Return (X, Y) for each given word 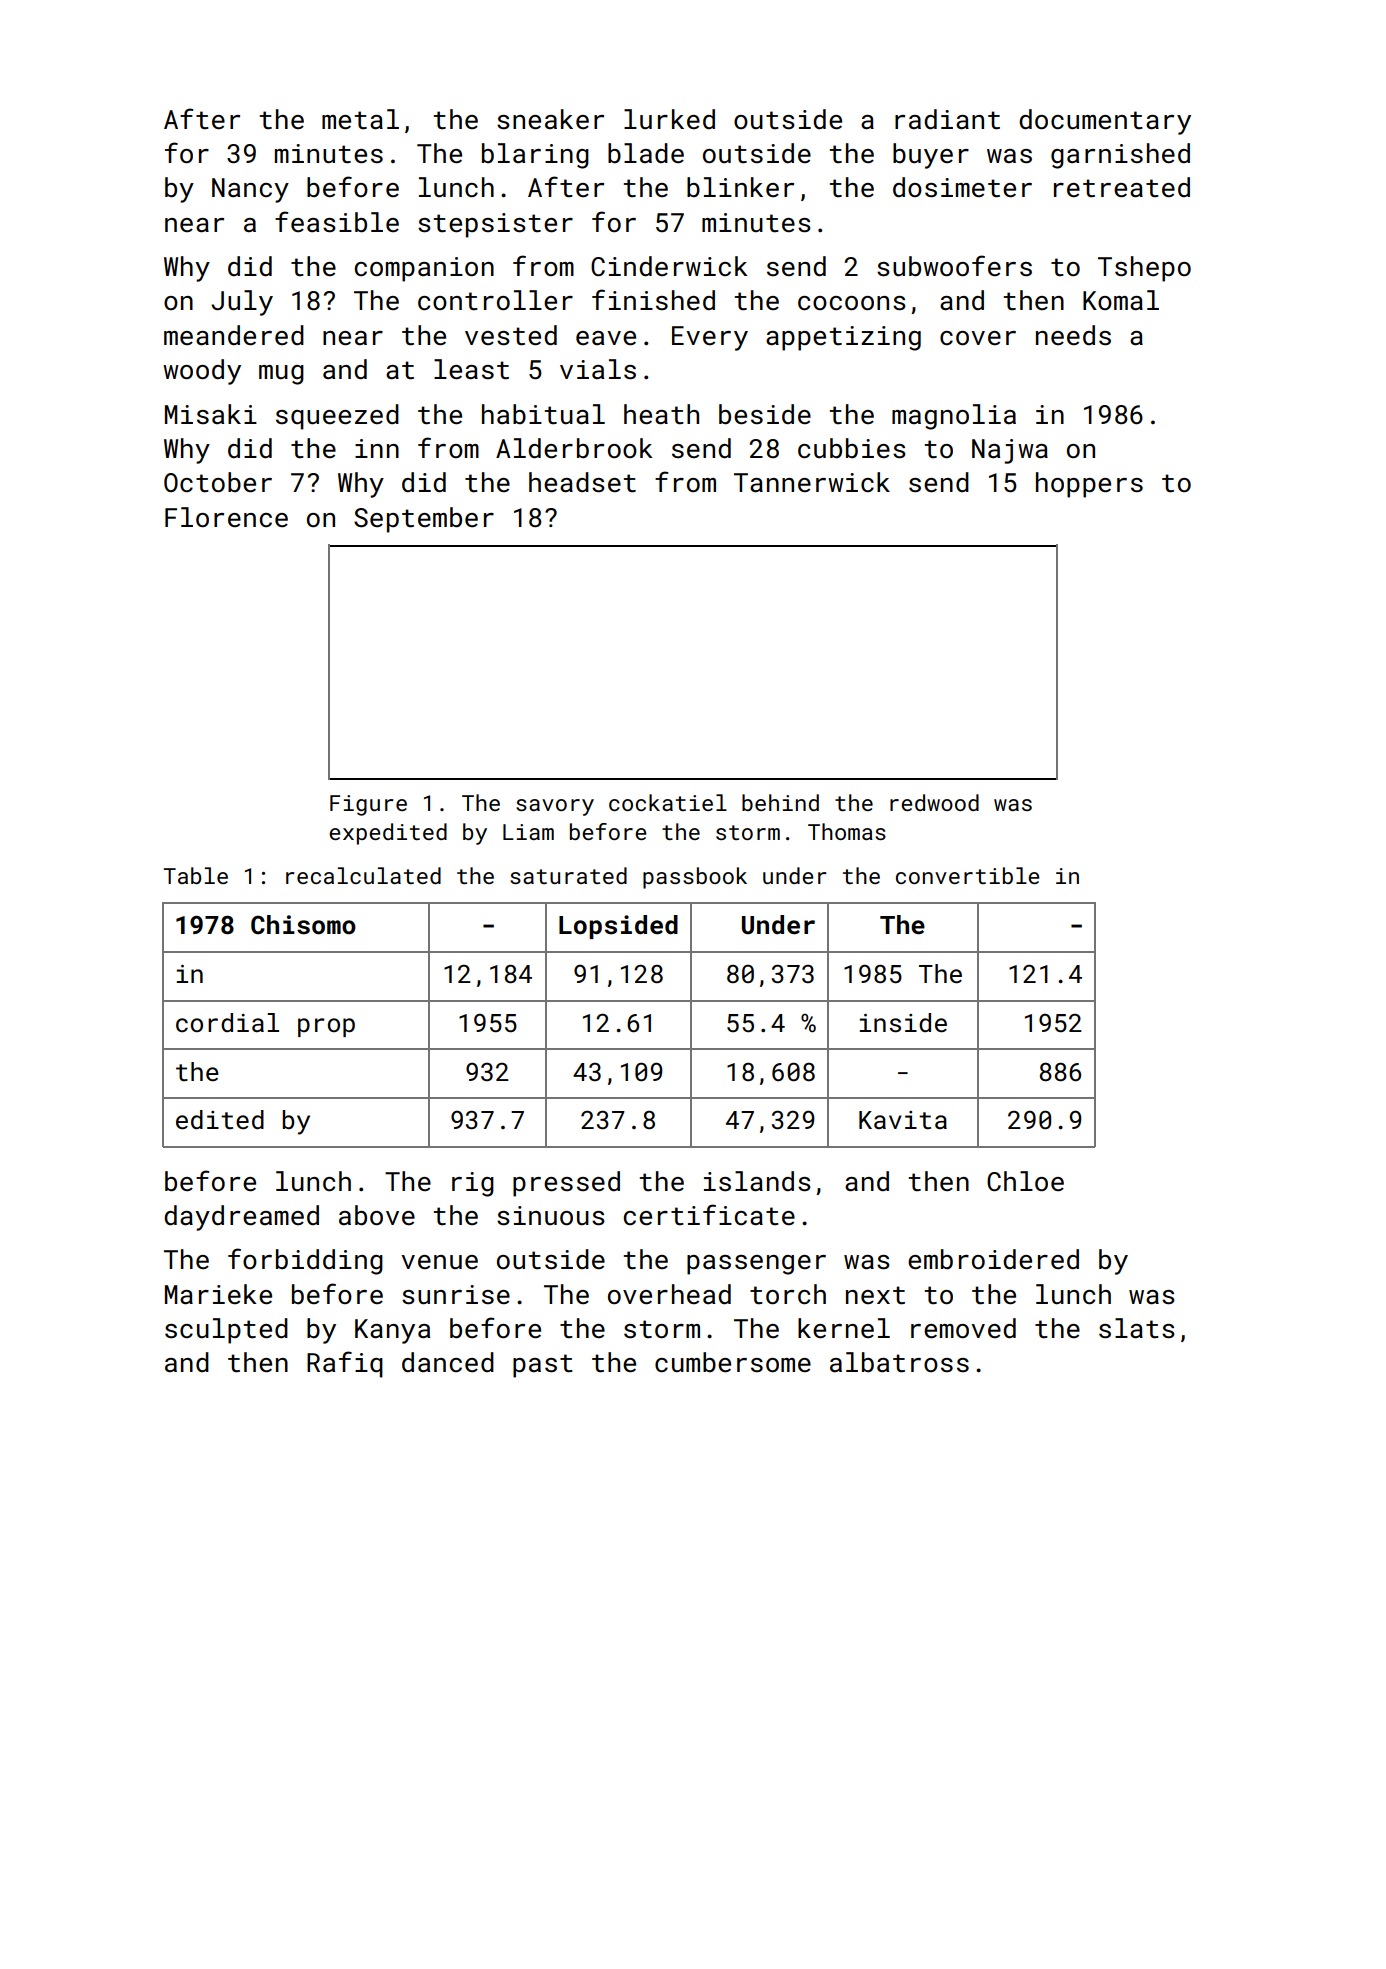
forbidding (305, 1261)
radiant (947, 119)
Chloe (1025, 1181)
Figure (368, 805)
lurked (669, 119)
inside (903, 1023)
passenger (756, 1265)
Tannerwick (812, 482)
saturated (568, 875)
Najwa (1010, 451)
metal (360, 119)
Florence (226, 517)
